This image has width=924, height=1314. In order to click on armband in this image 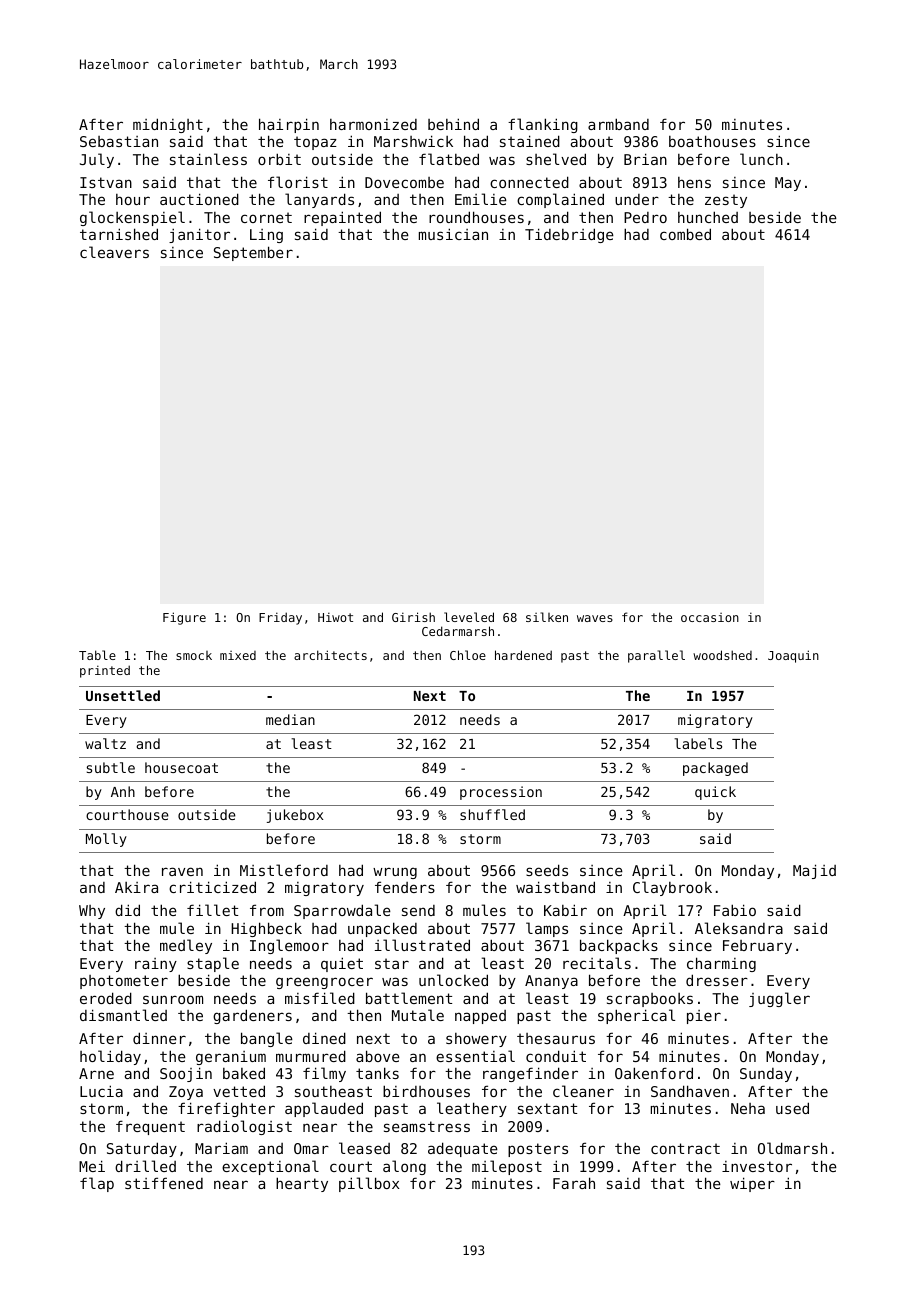, I will do `click(618, 124)`.
